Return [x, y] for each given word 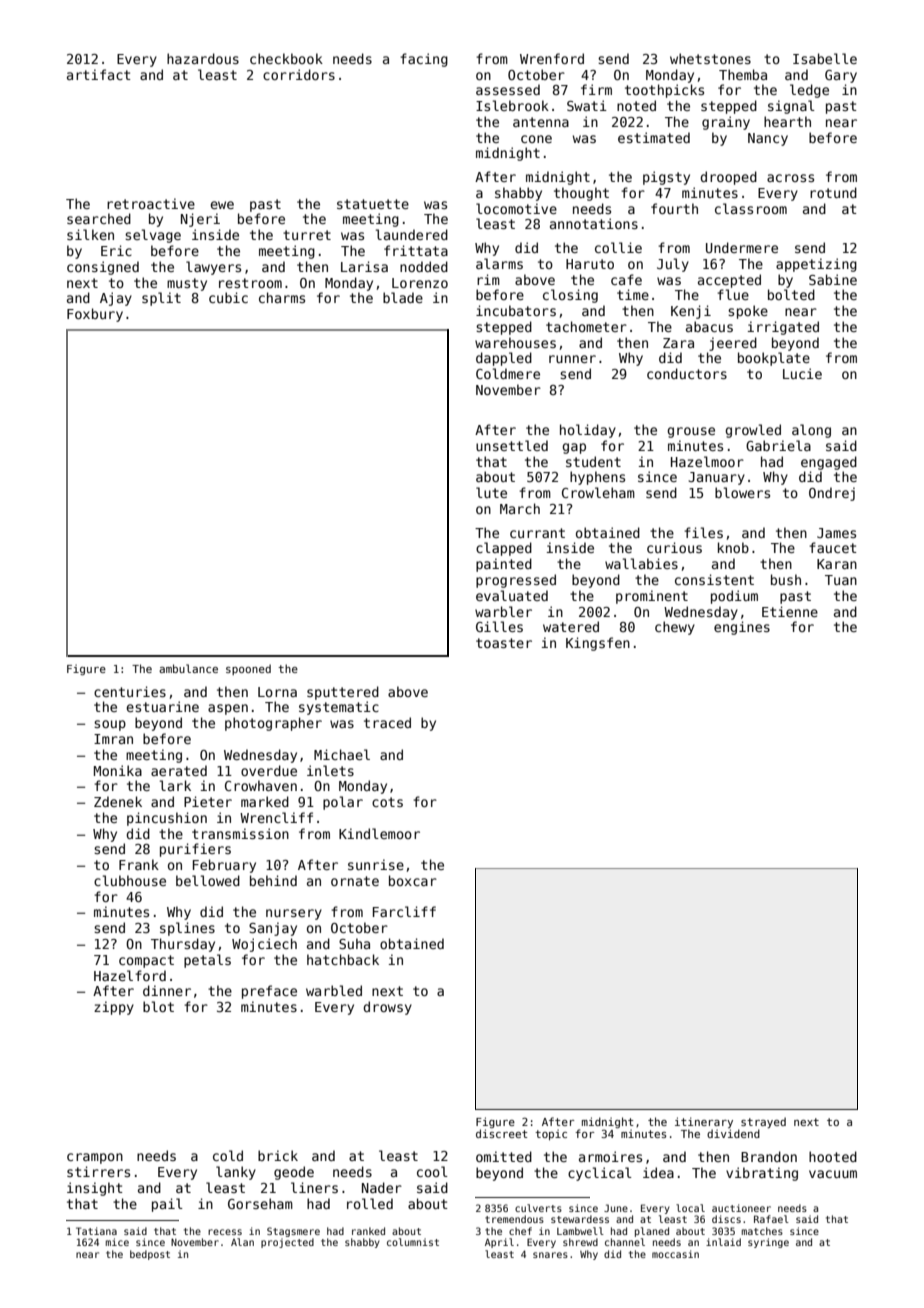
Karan [837, 564]
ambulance [188, 668]
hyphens [597, 478]
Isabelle [825, 58]
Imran [113, 739]
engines [742, 628]
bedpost [150, 1255]
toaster [504, 643]
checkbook [286, 58]
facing [424, 60]
